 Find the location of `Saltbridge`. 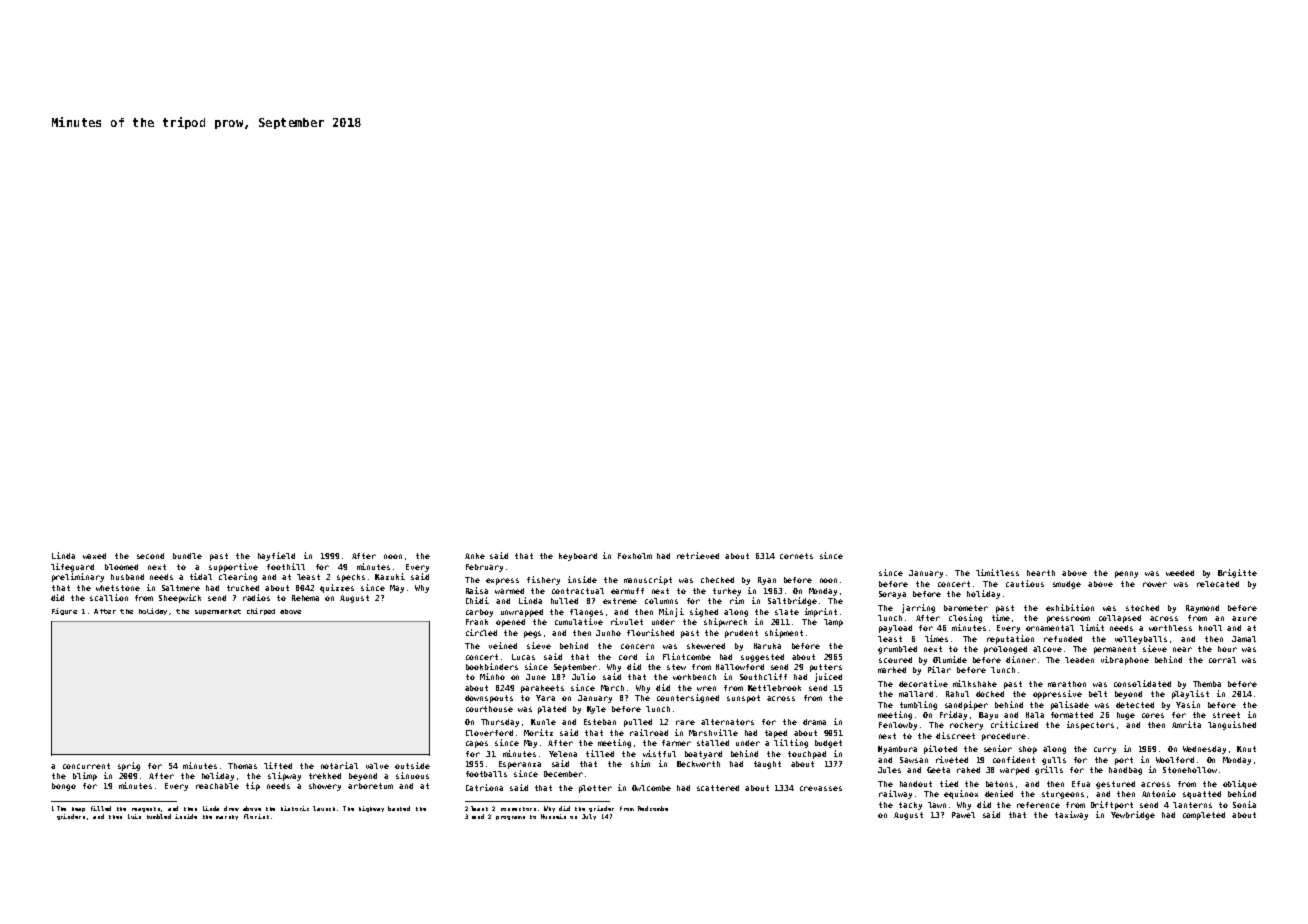

Saltbridge is located at coordinates (792, 601).
